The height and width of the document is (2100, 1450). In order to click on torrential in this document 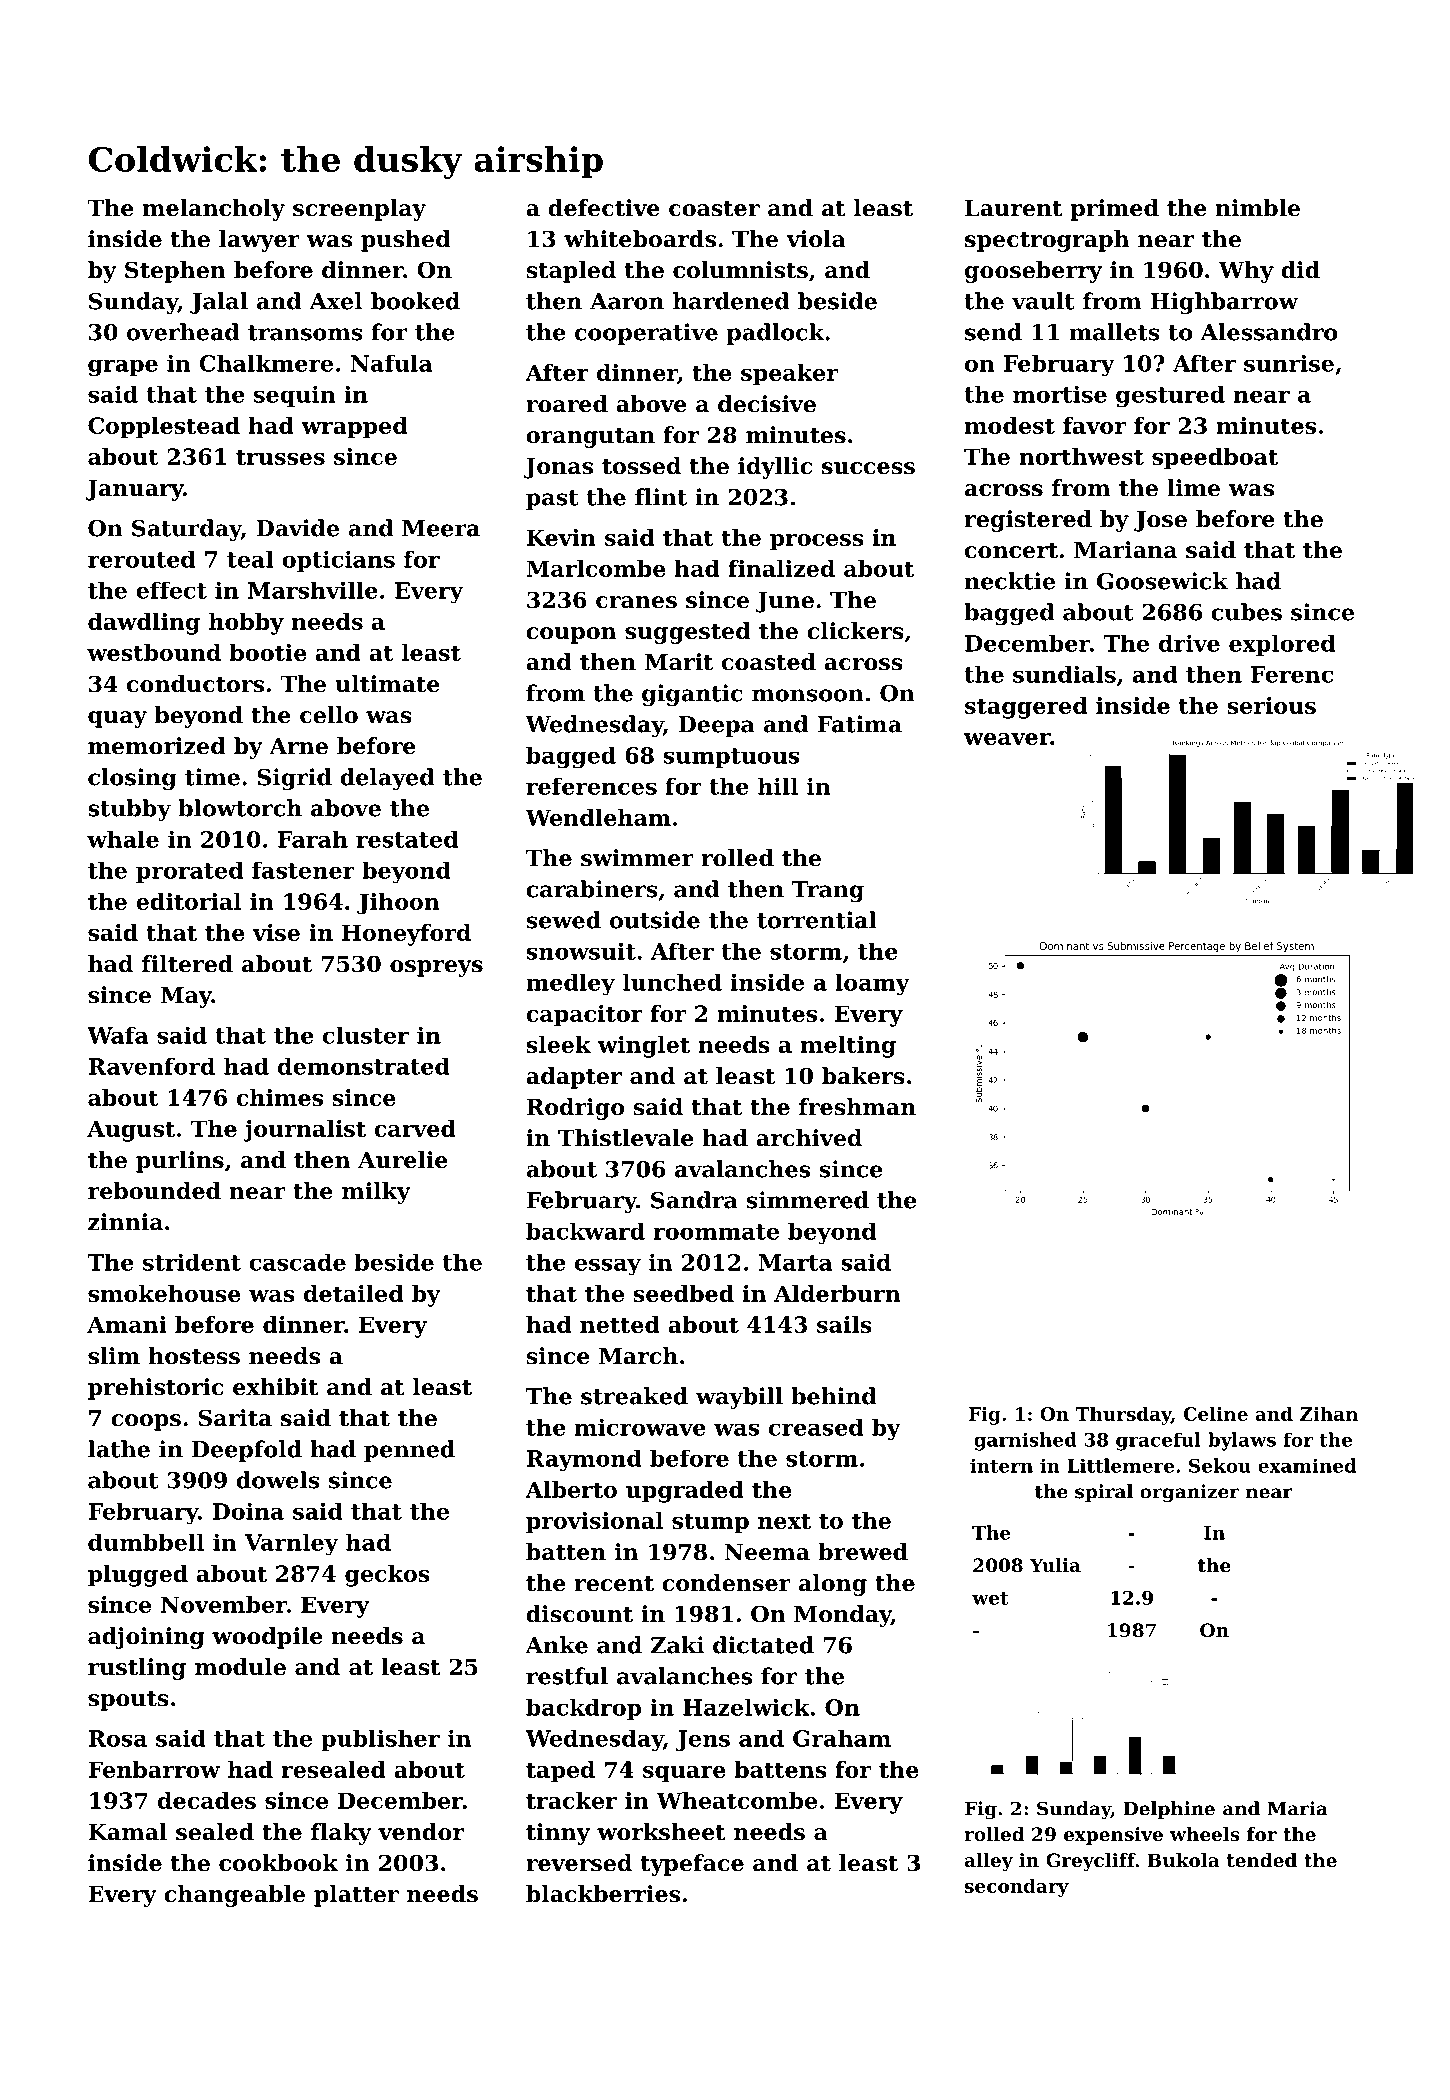, I will do `click(816, 920)`.
